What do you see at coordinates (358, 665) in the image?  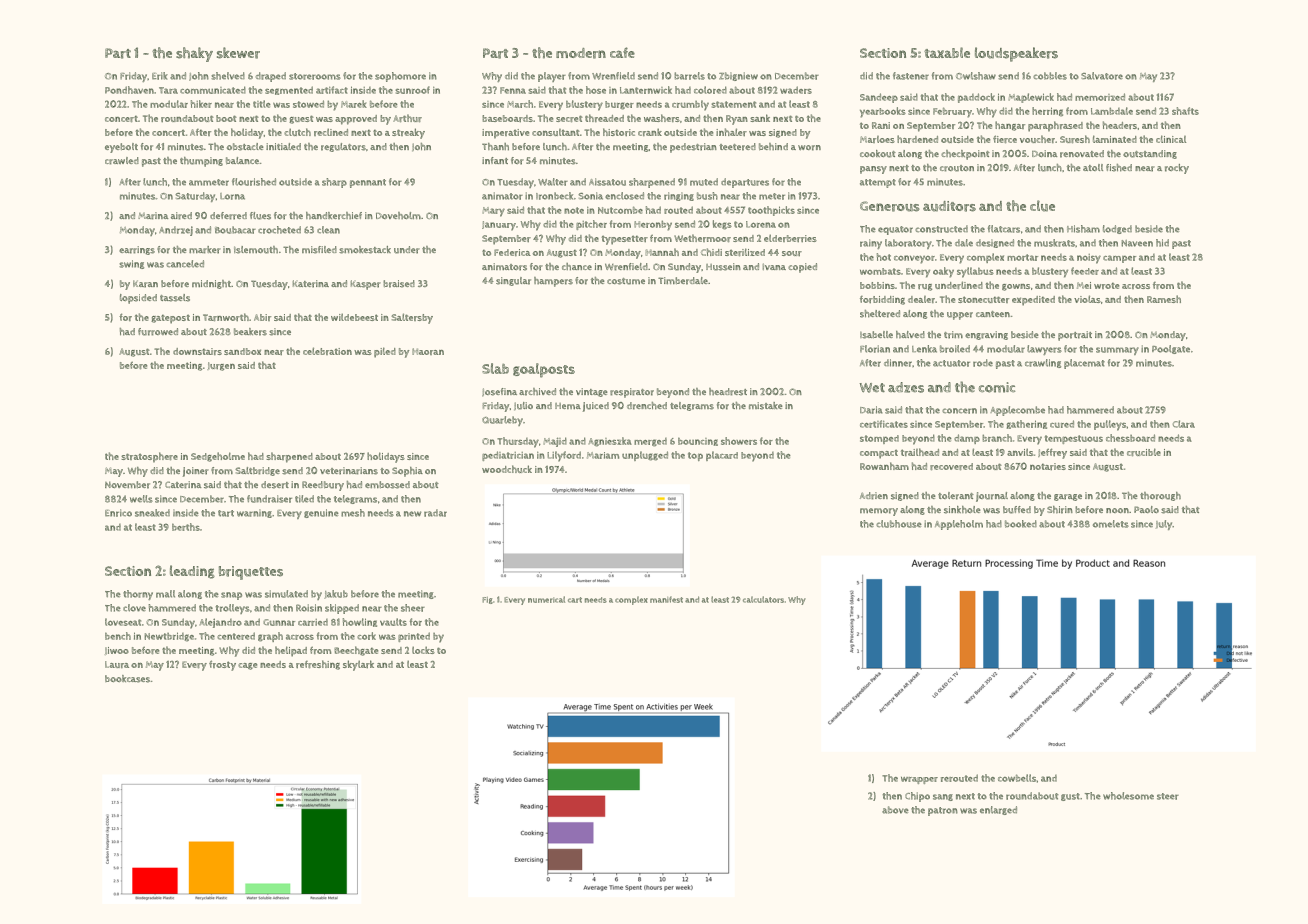 I see `skylark` at bounding box center [358, 665].
